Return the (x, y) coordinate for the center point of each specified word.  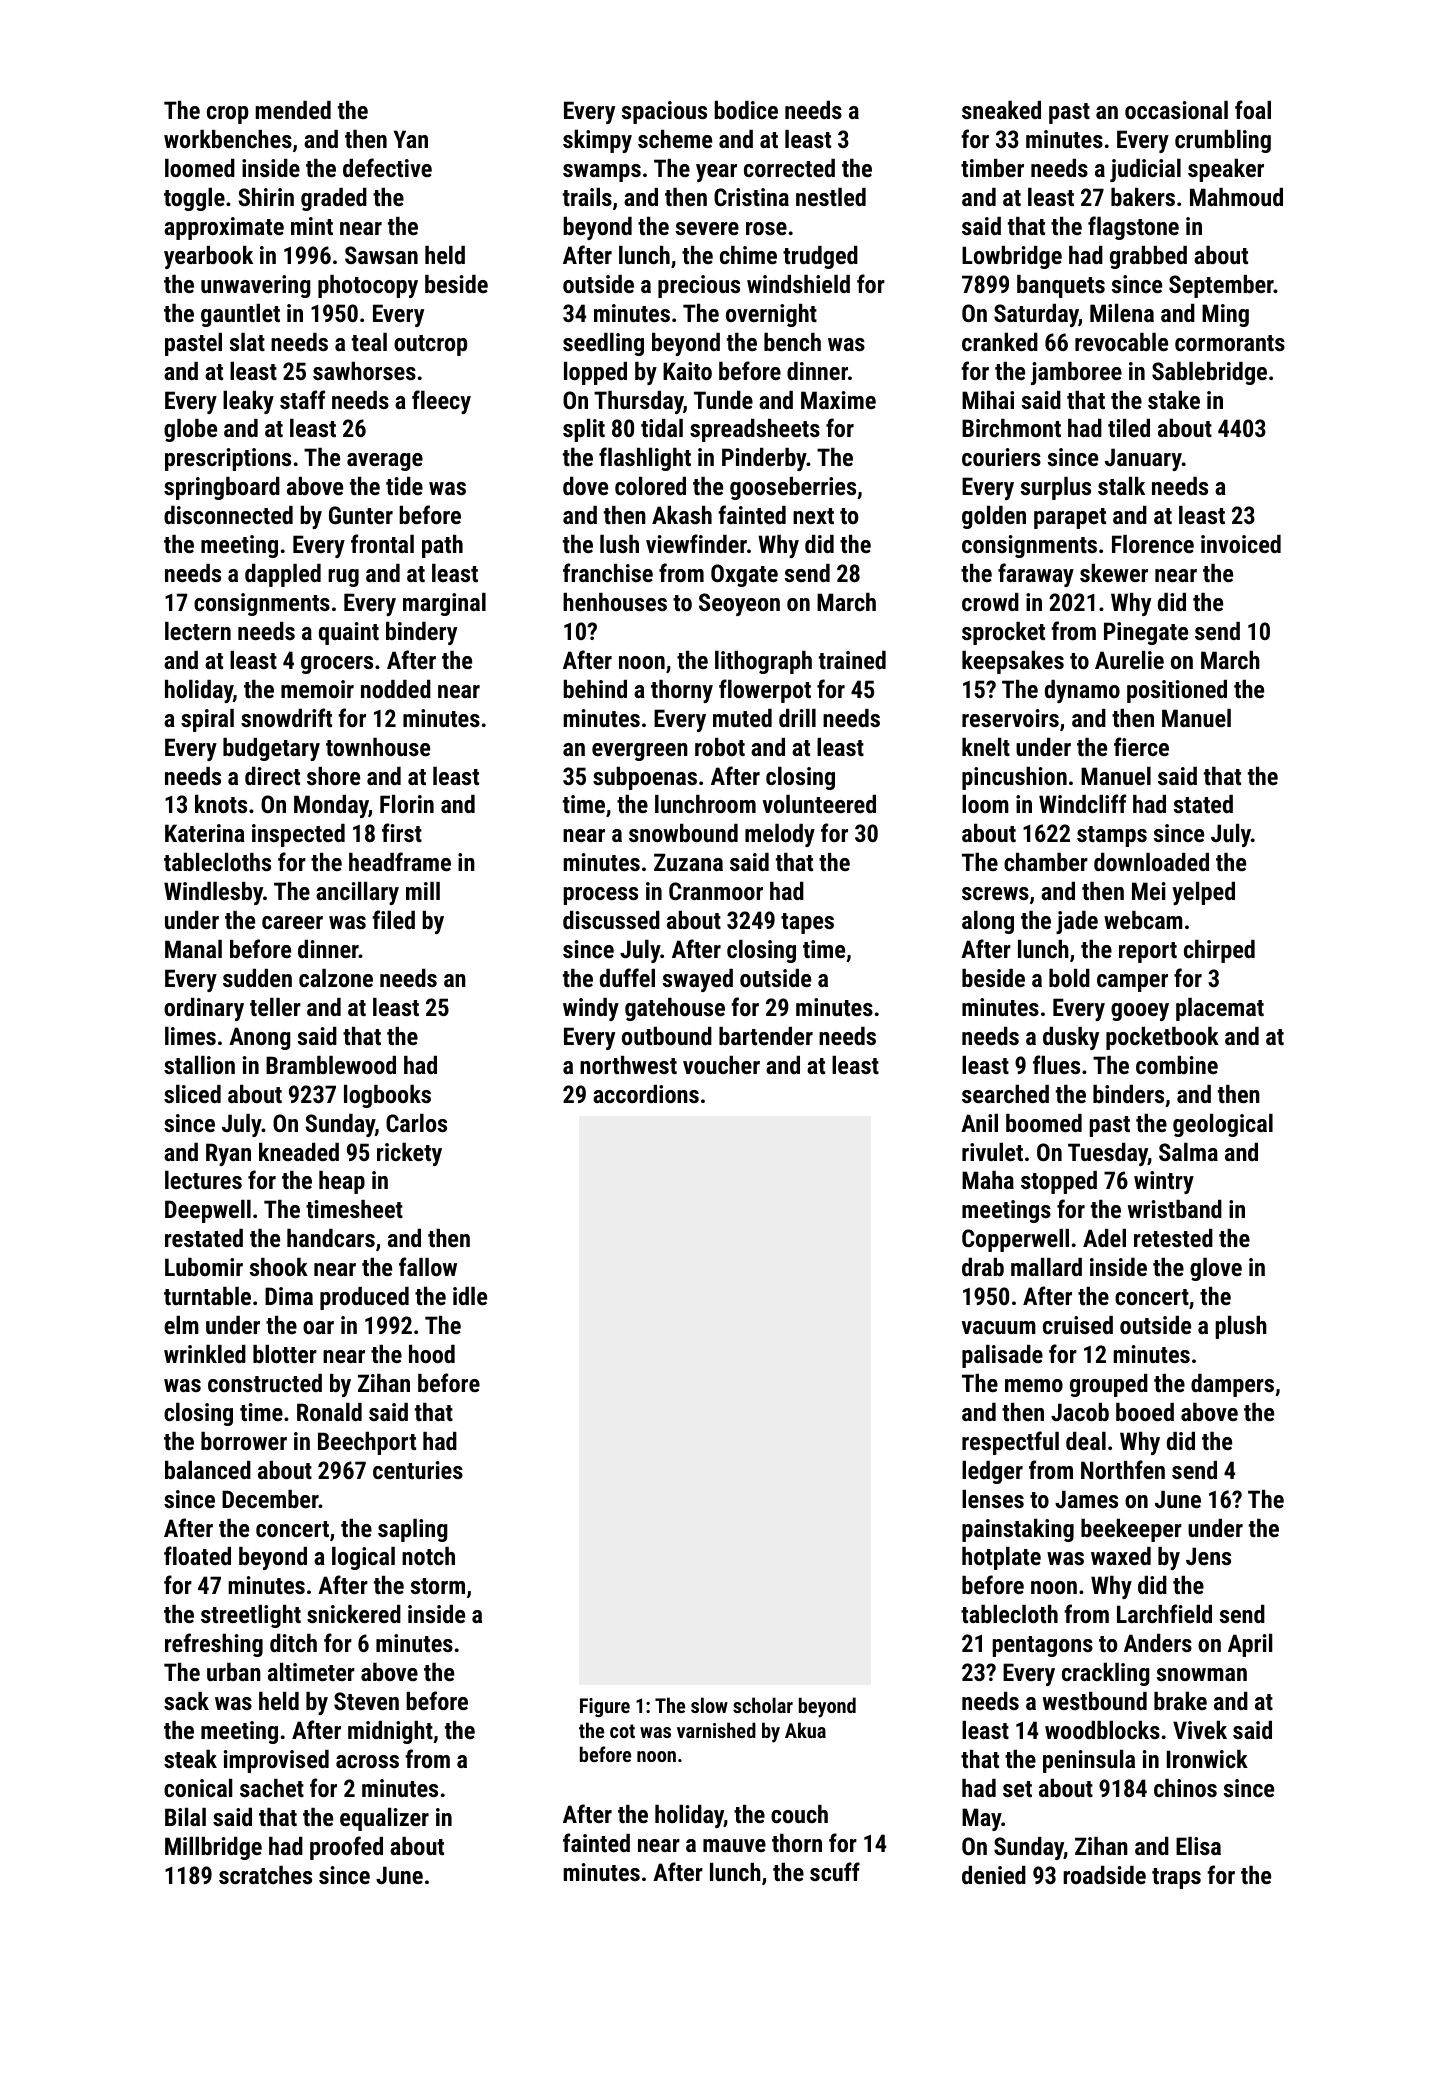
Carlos (416, 1123)
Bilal (185, 1817)
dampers (1232, 1385)
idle (470, 1296)
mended (293, 110)
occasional (1176, 110)
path (442, 546)
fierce (1141, 746)
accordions (646, 1094)
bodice (746, 110)
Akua (805, 1730)
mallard (1046, 1267)
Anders (1158, 1643)
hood (432, 1354)
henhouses (615, 602)
